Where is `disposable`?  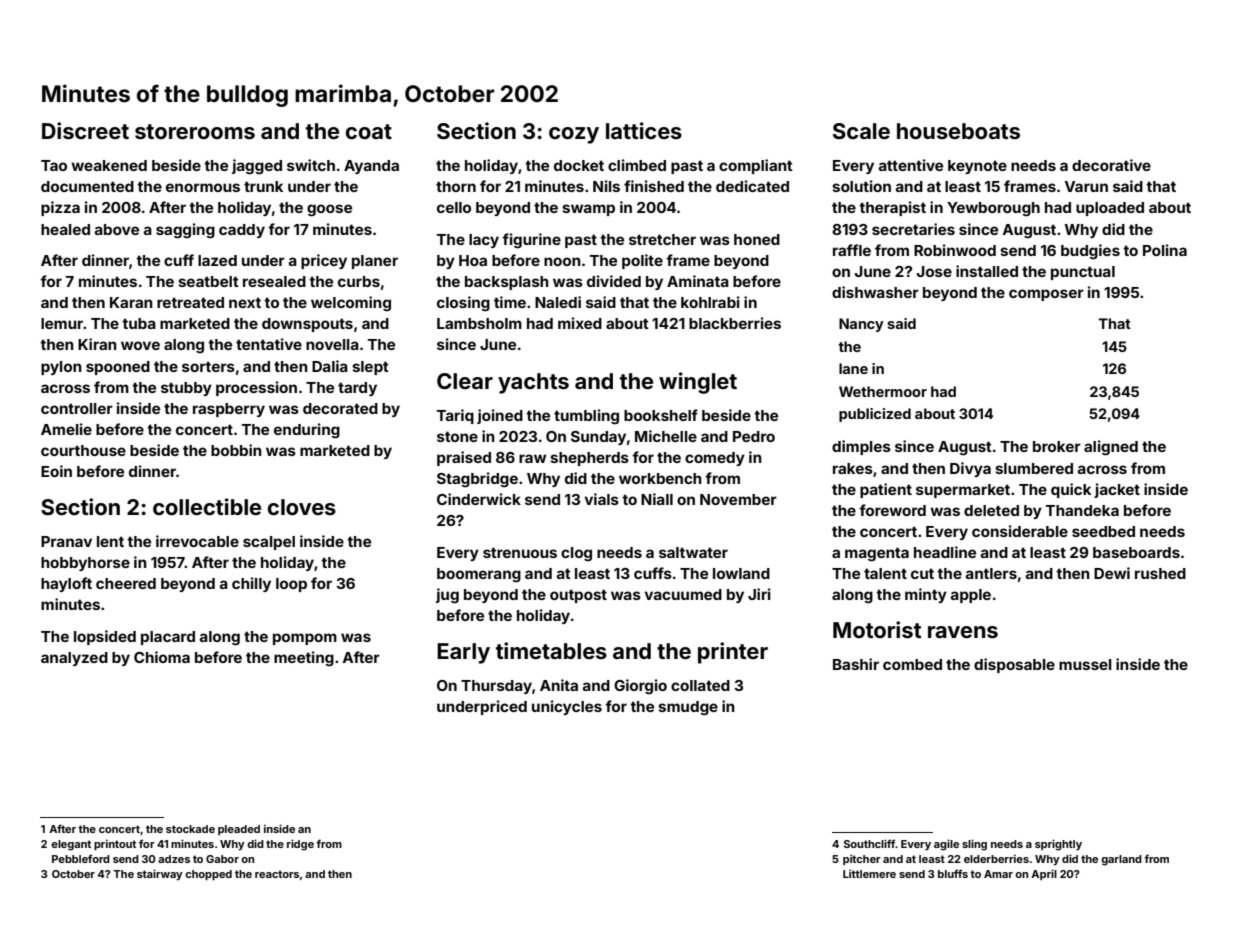 disposable is located at coordinates (1014, 665).
